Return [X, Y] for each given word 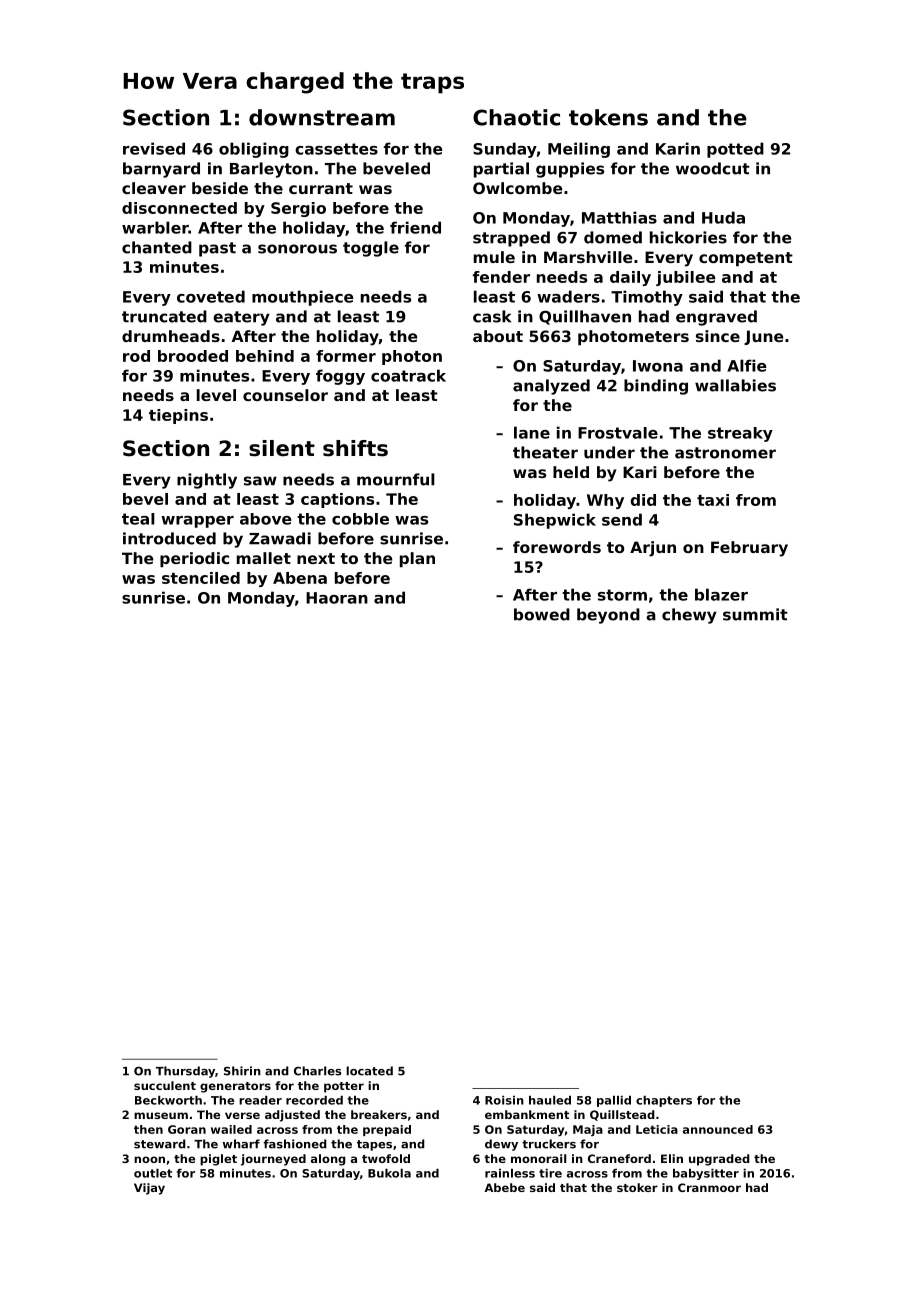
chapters [664, 1101]
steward [160, 1144]
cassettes [336, 149]
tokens [608, 117]
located [369, 1071]
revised [154, 148]
